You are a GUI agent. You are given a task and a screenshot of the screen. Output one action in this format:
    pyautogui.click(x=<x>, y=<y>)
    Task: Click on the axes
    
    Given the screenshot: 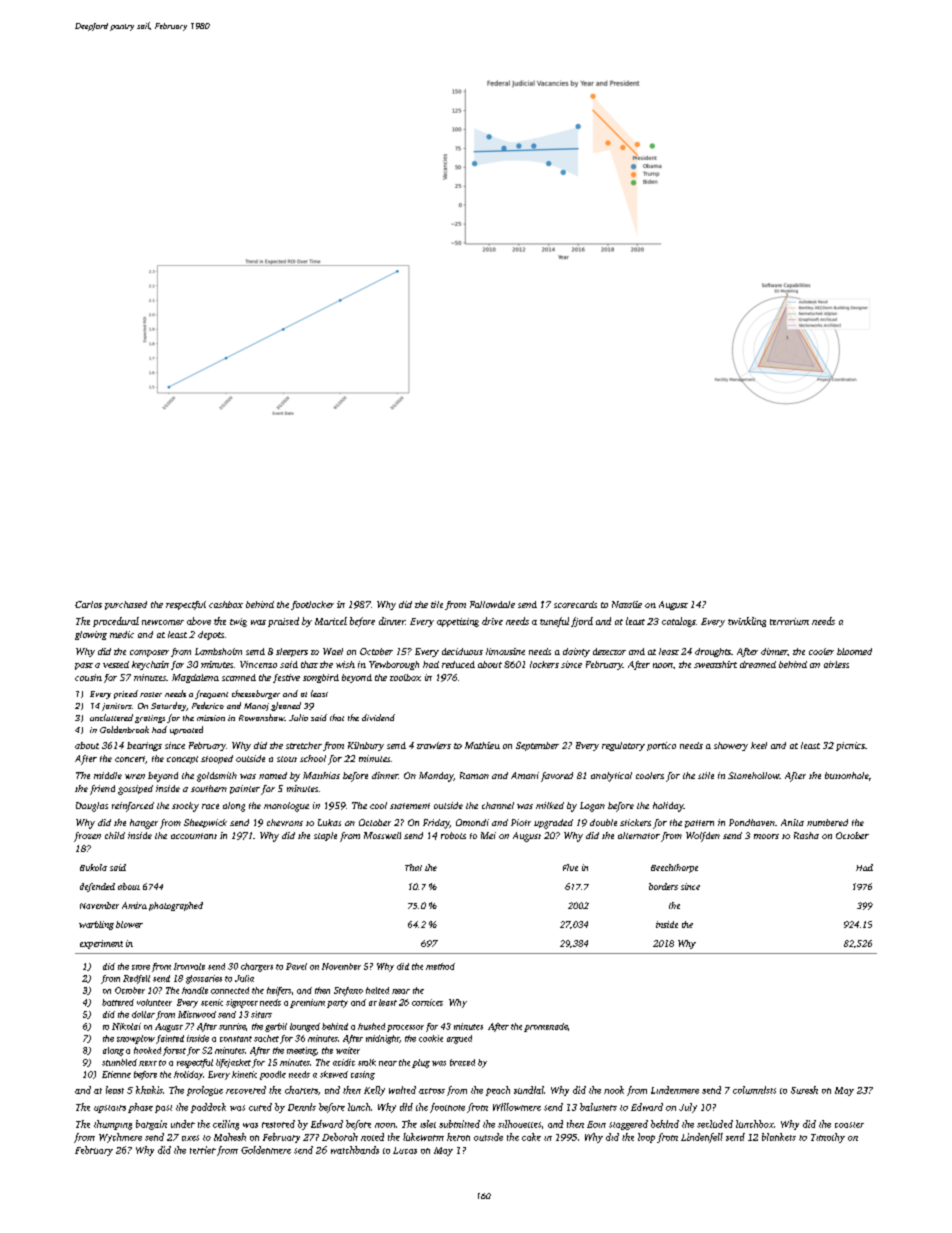 What is the action you would take?
    pyautogui.click(x=190, y=1138)
